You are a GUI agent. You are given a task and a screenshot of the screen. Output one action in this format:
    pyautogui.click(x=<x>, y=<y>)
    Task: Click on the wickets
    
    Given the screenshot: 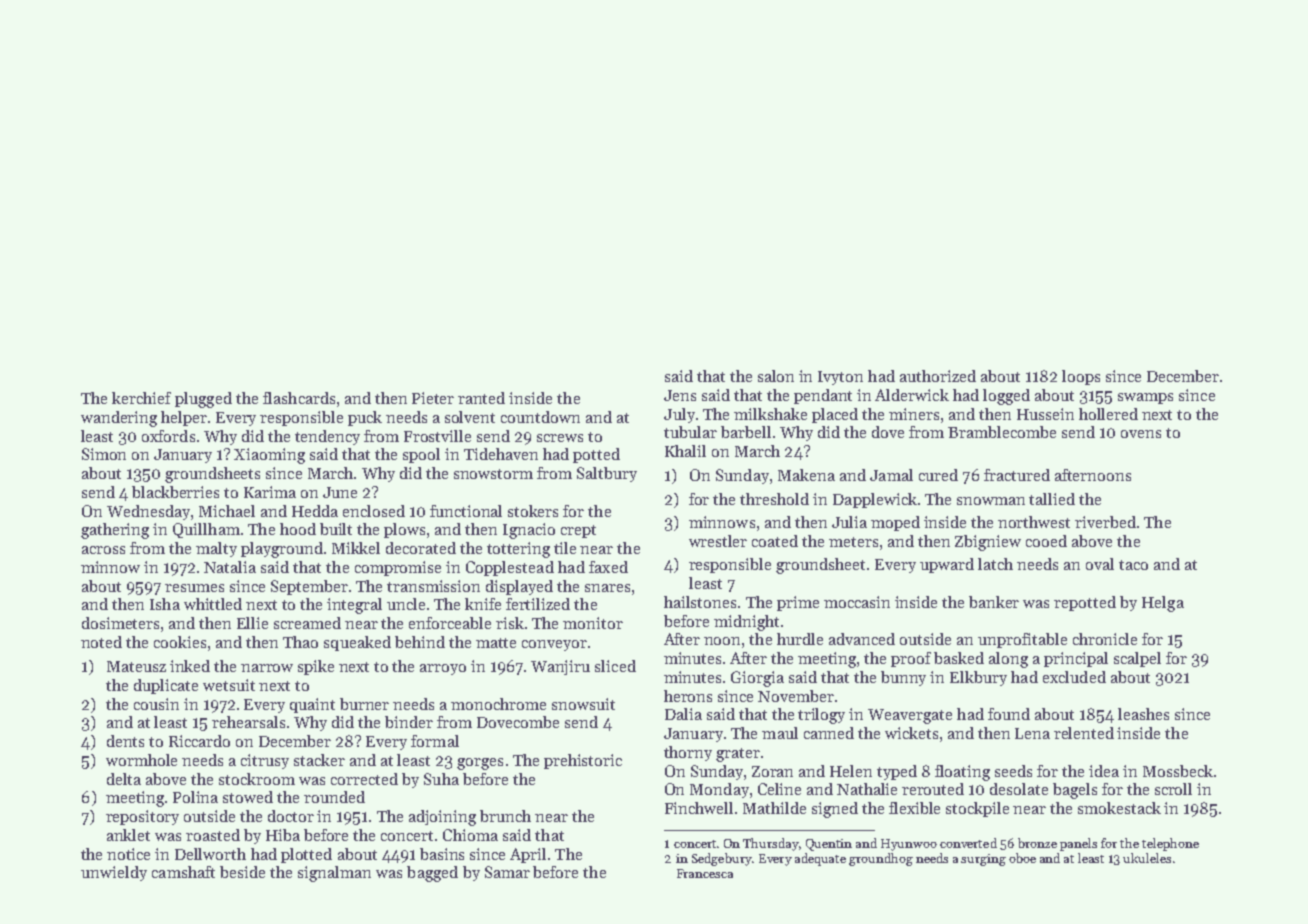 What is the action you would take?
    pyautogui.click(x=911, y=733)
